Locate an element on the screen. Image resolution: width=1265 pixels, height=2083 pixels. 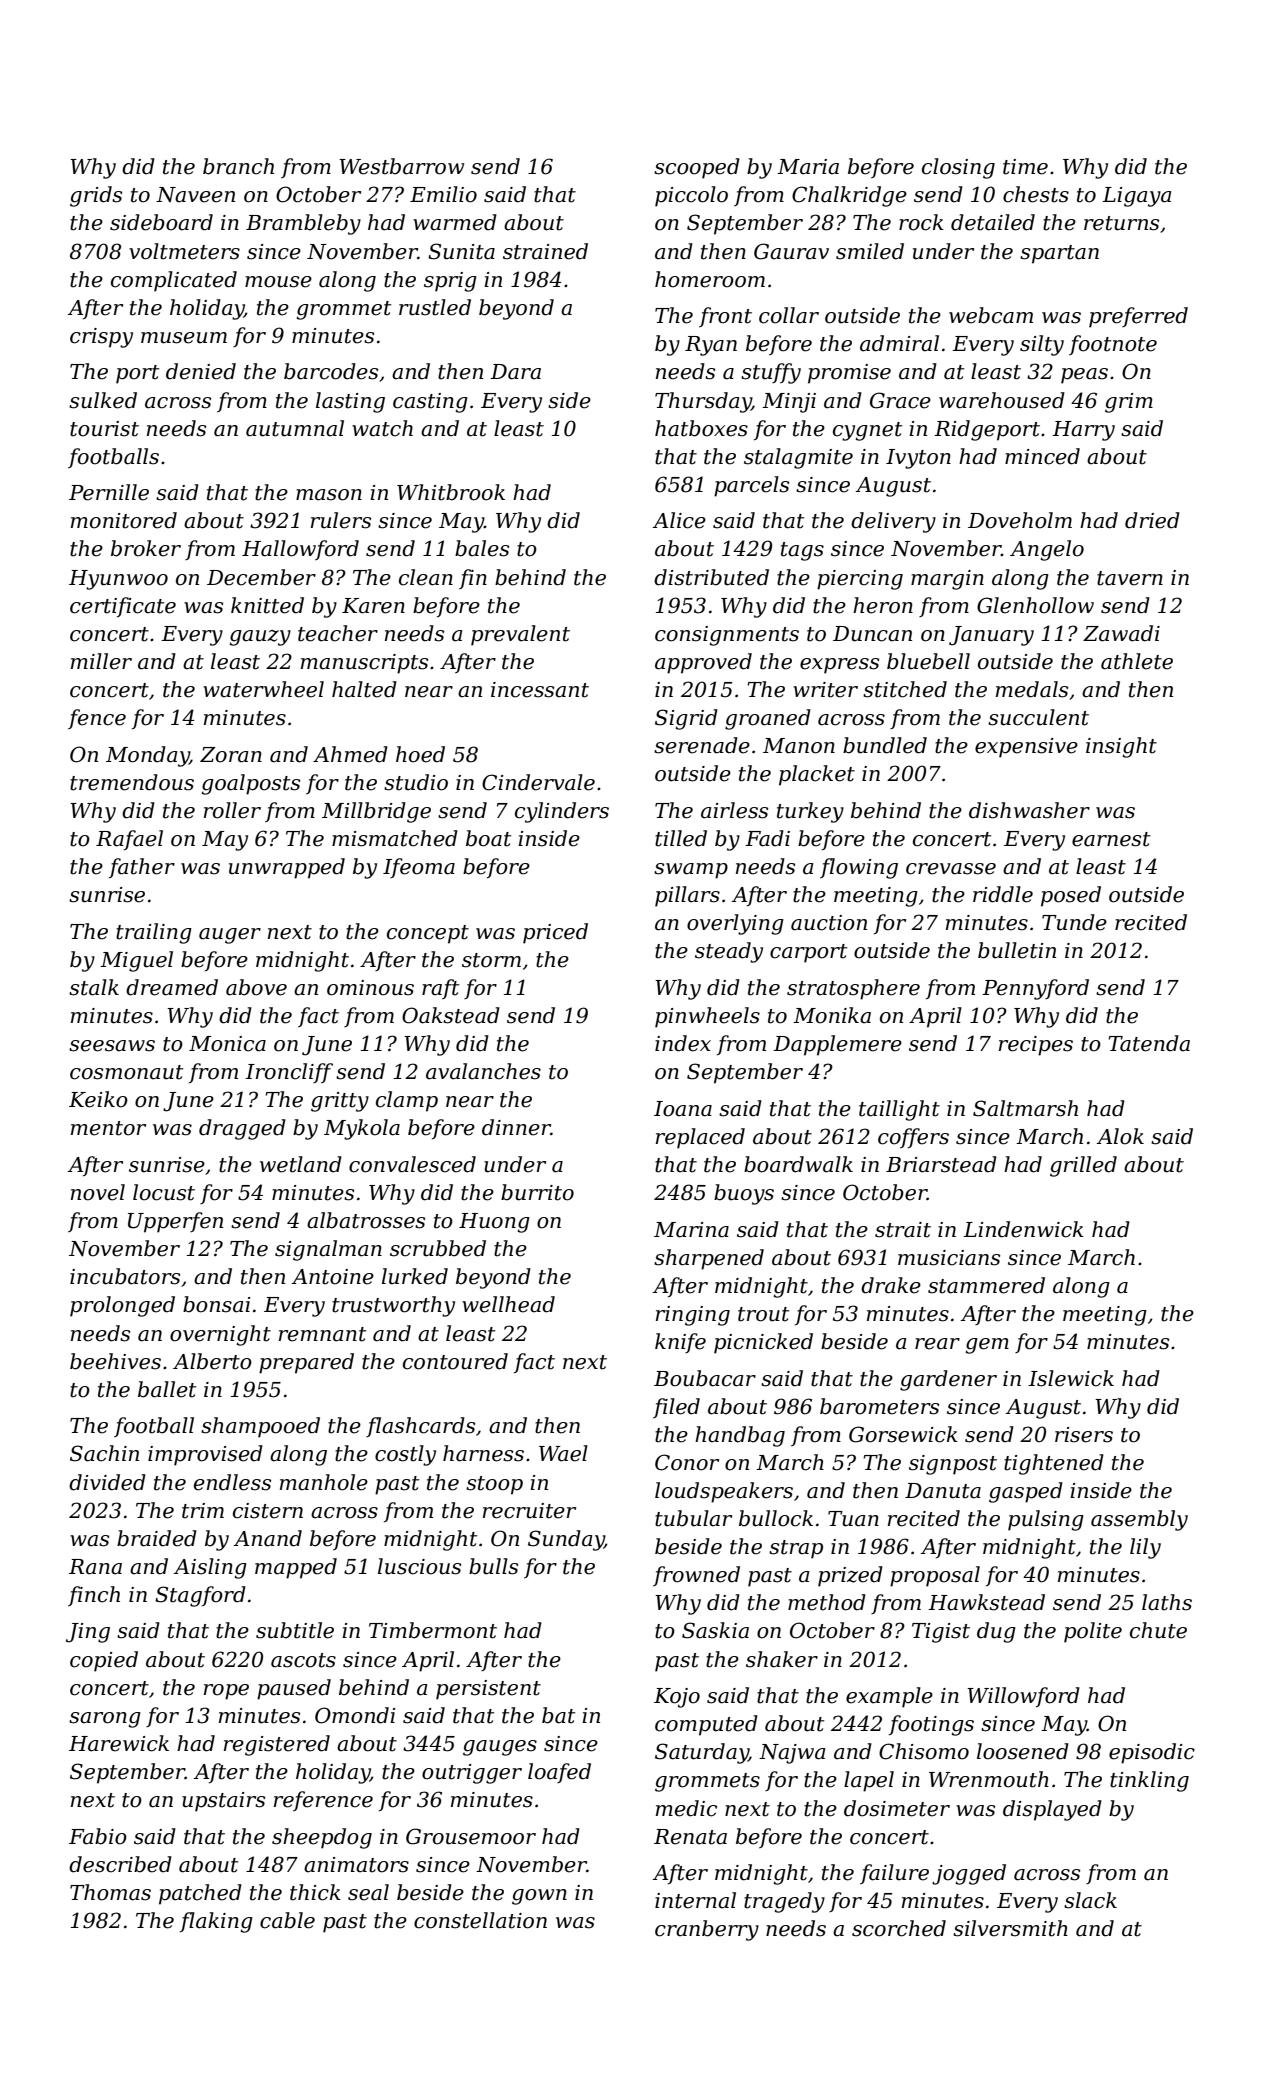
Whitbrook is located at coordinates (451, 492).
